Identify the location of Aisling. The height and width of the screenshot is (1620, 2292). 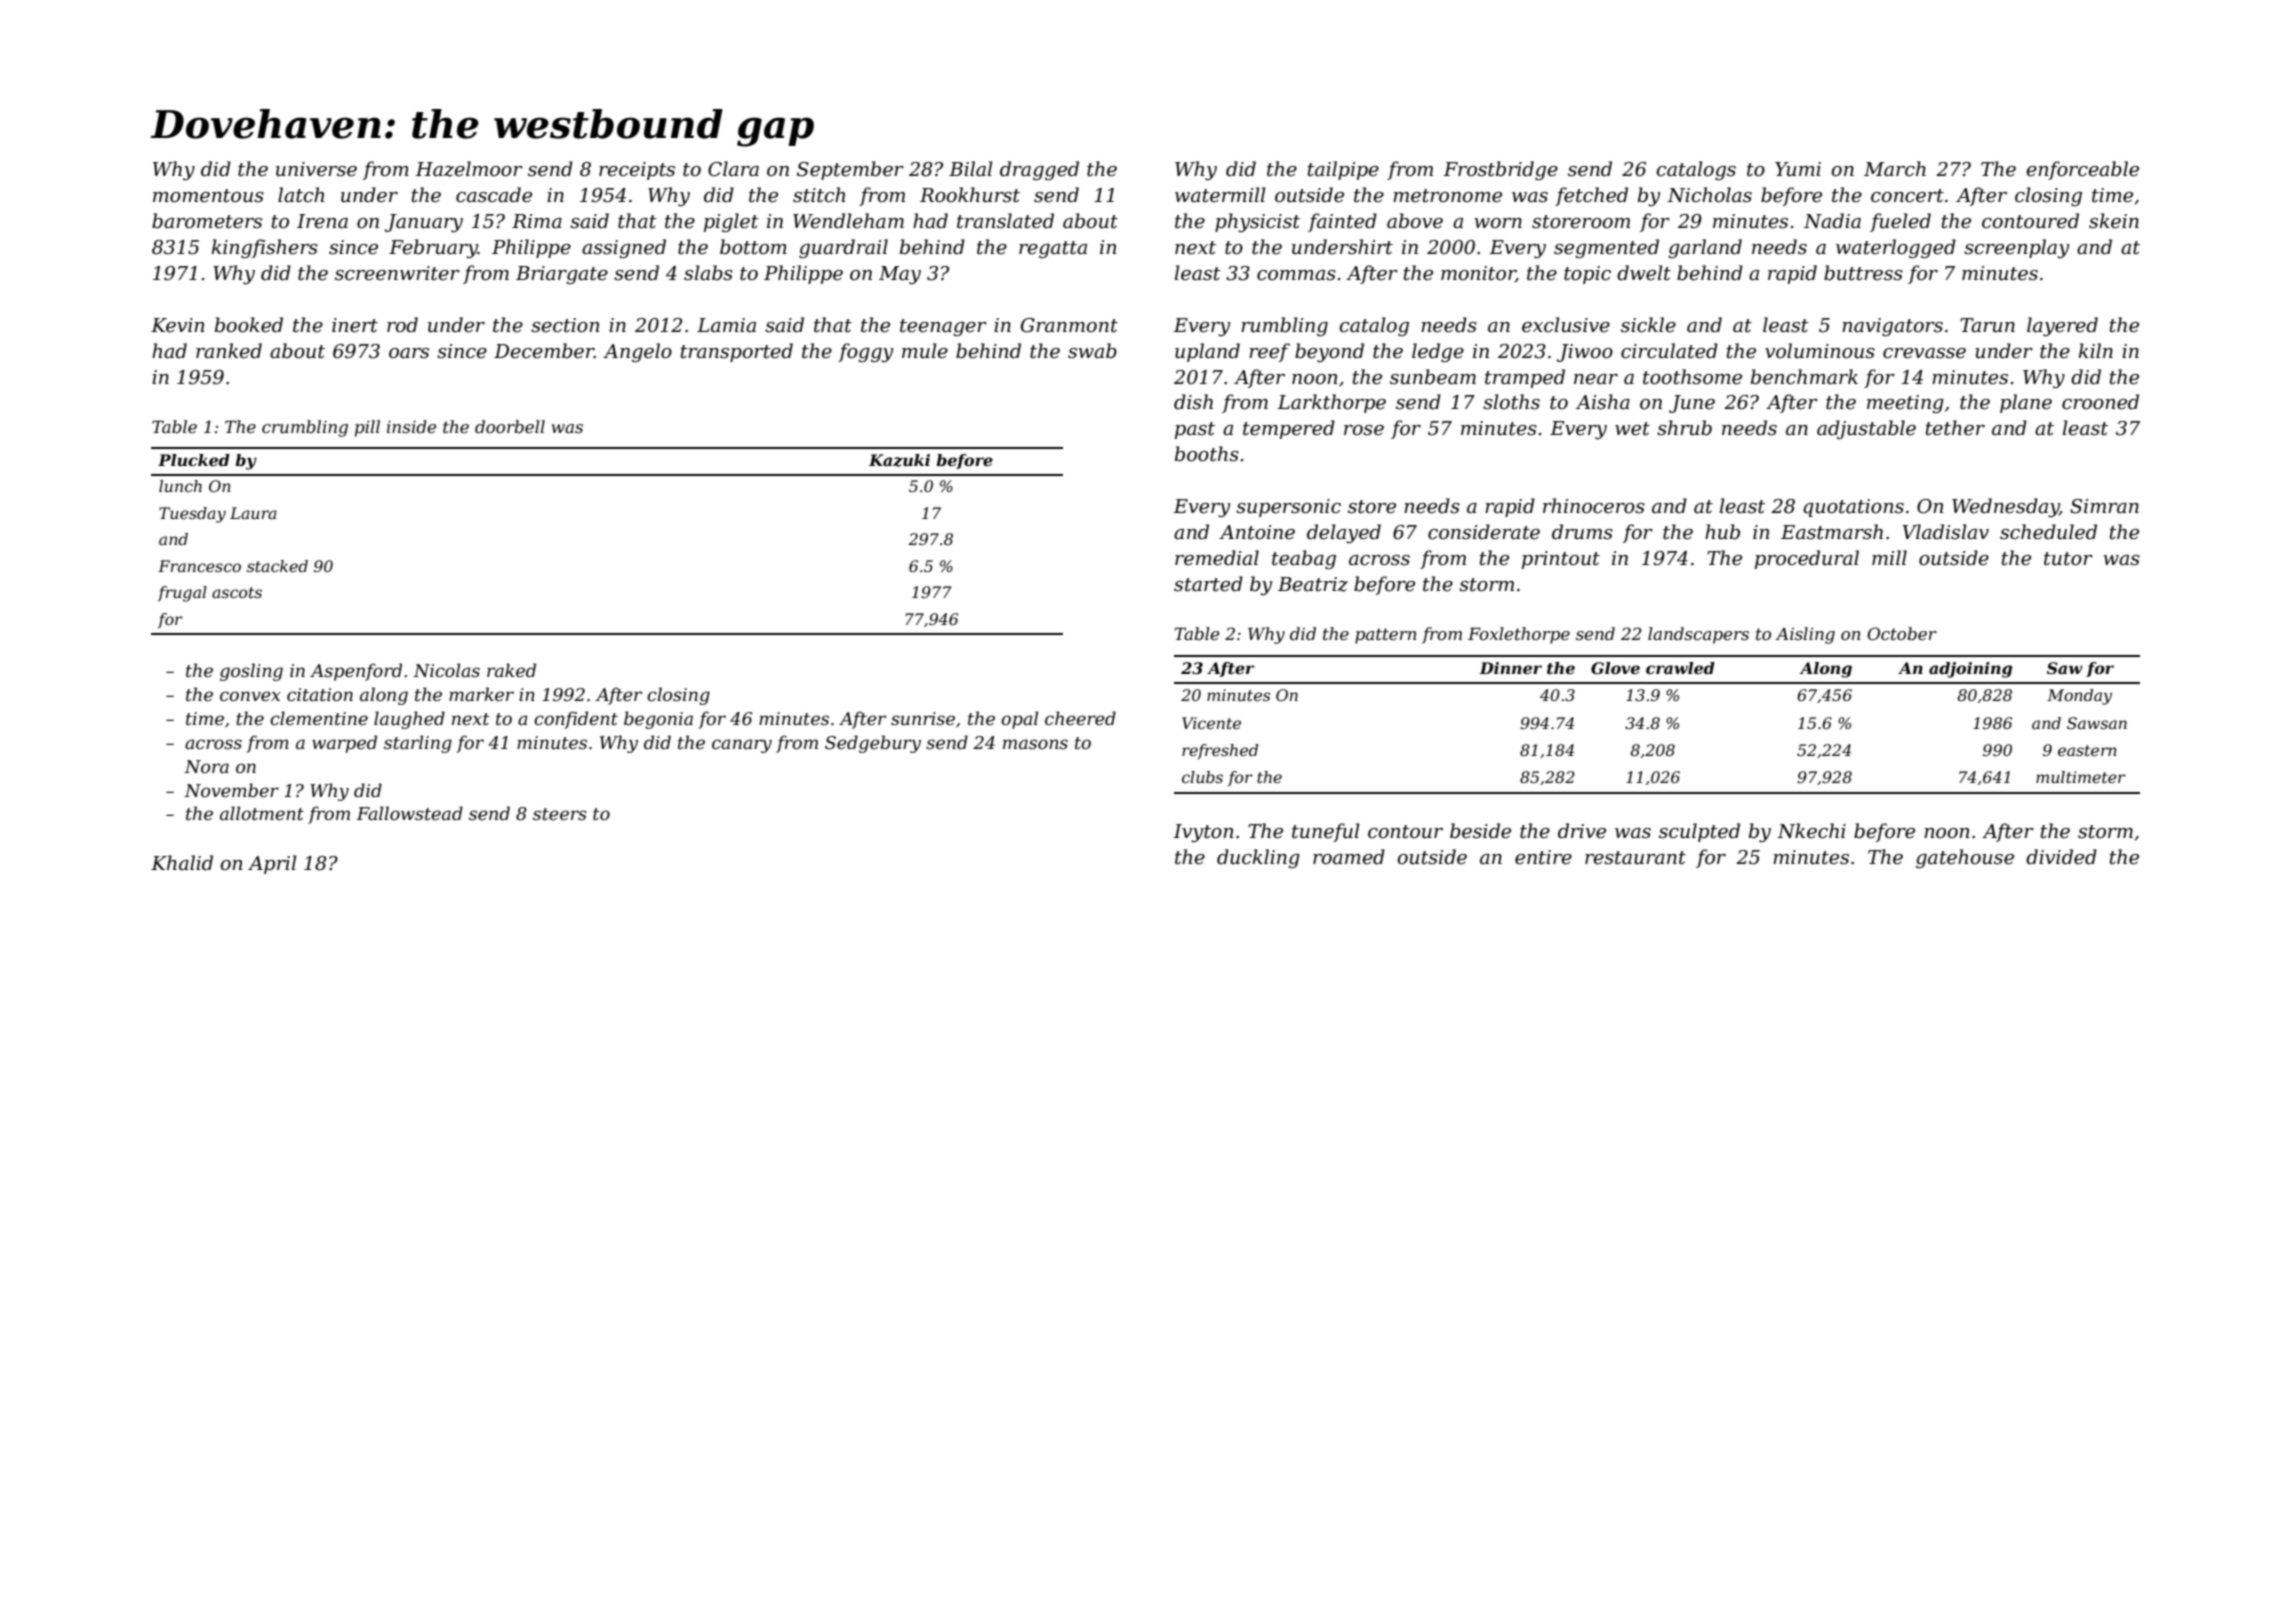
(1805, 635).
